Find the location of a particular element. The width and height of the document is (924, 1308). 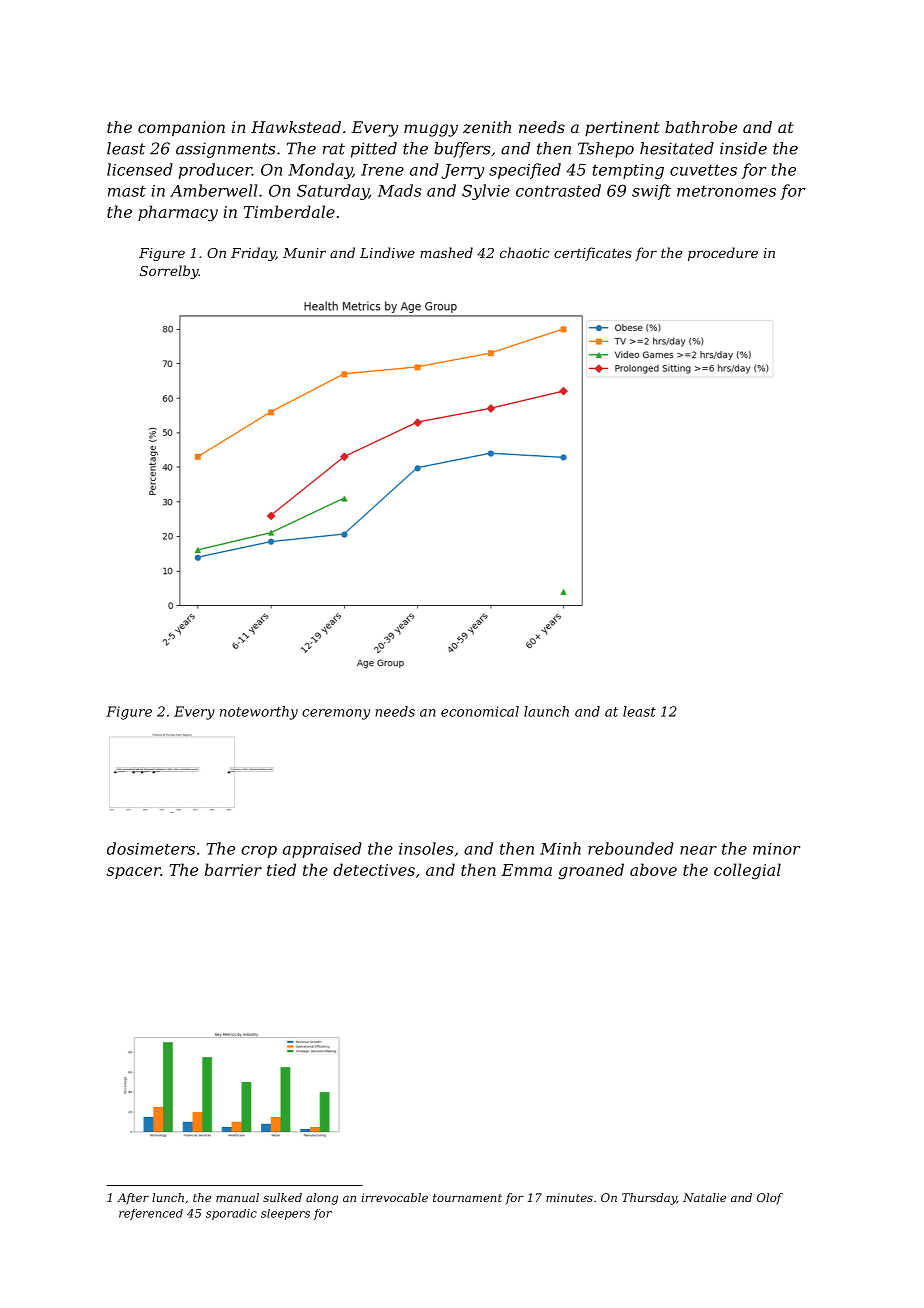

zenith is located at coordinates (487, 127).
